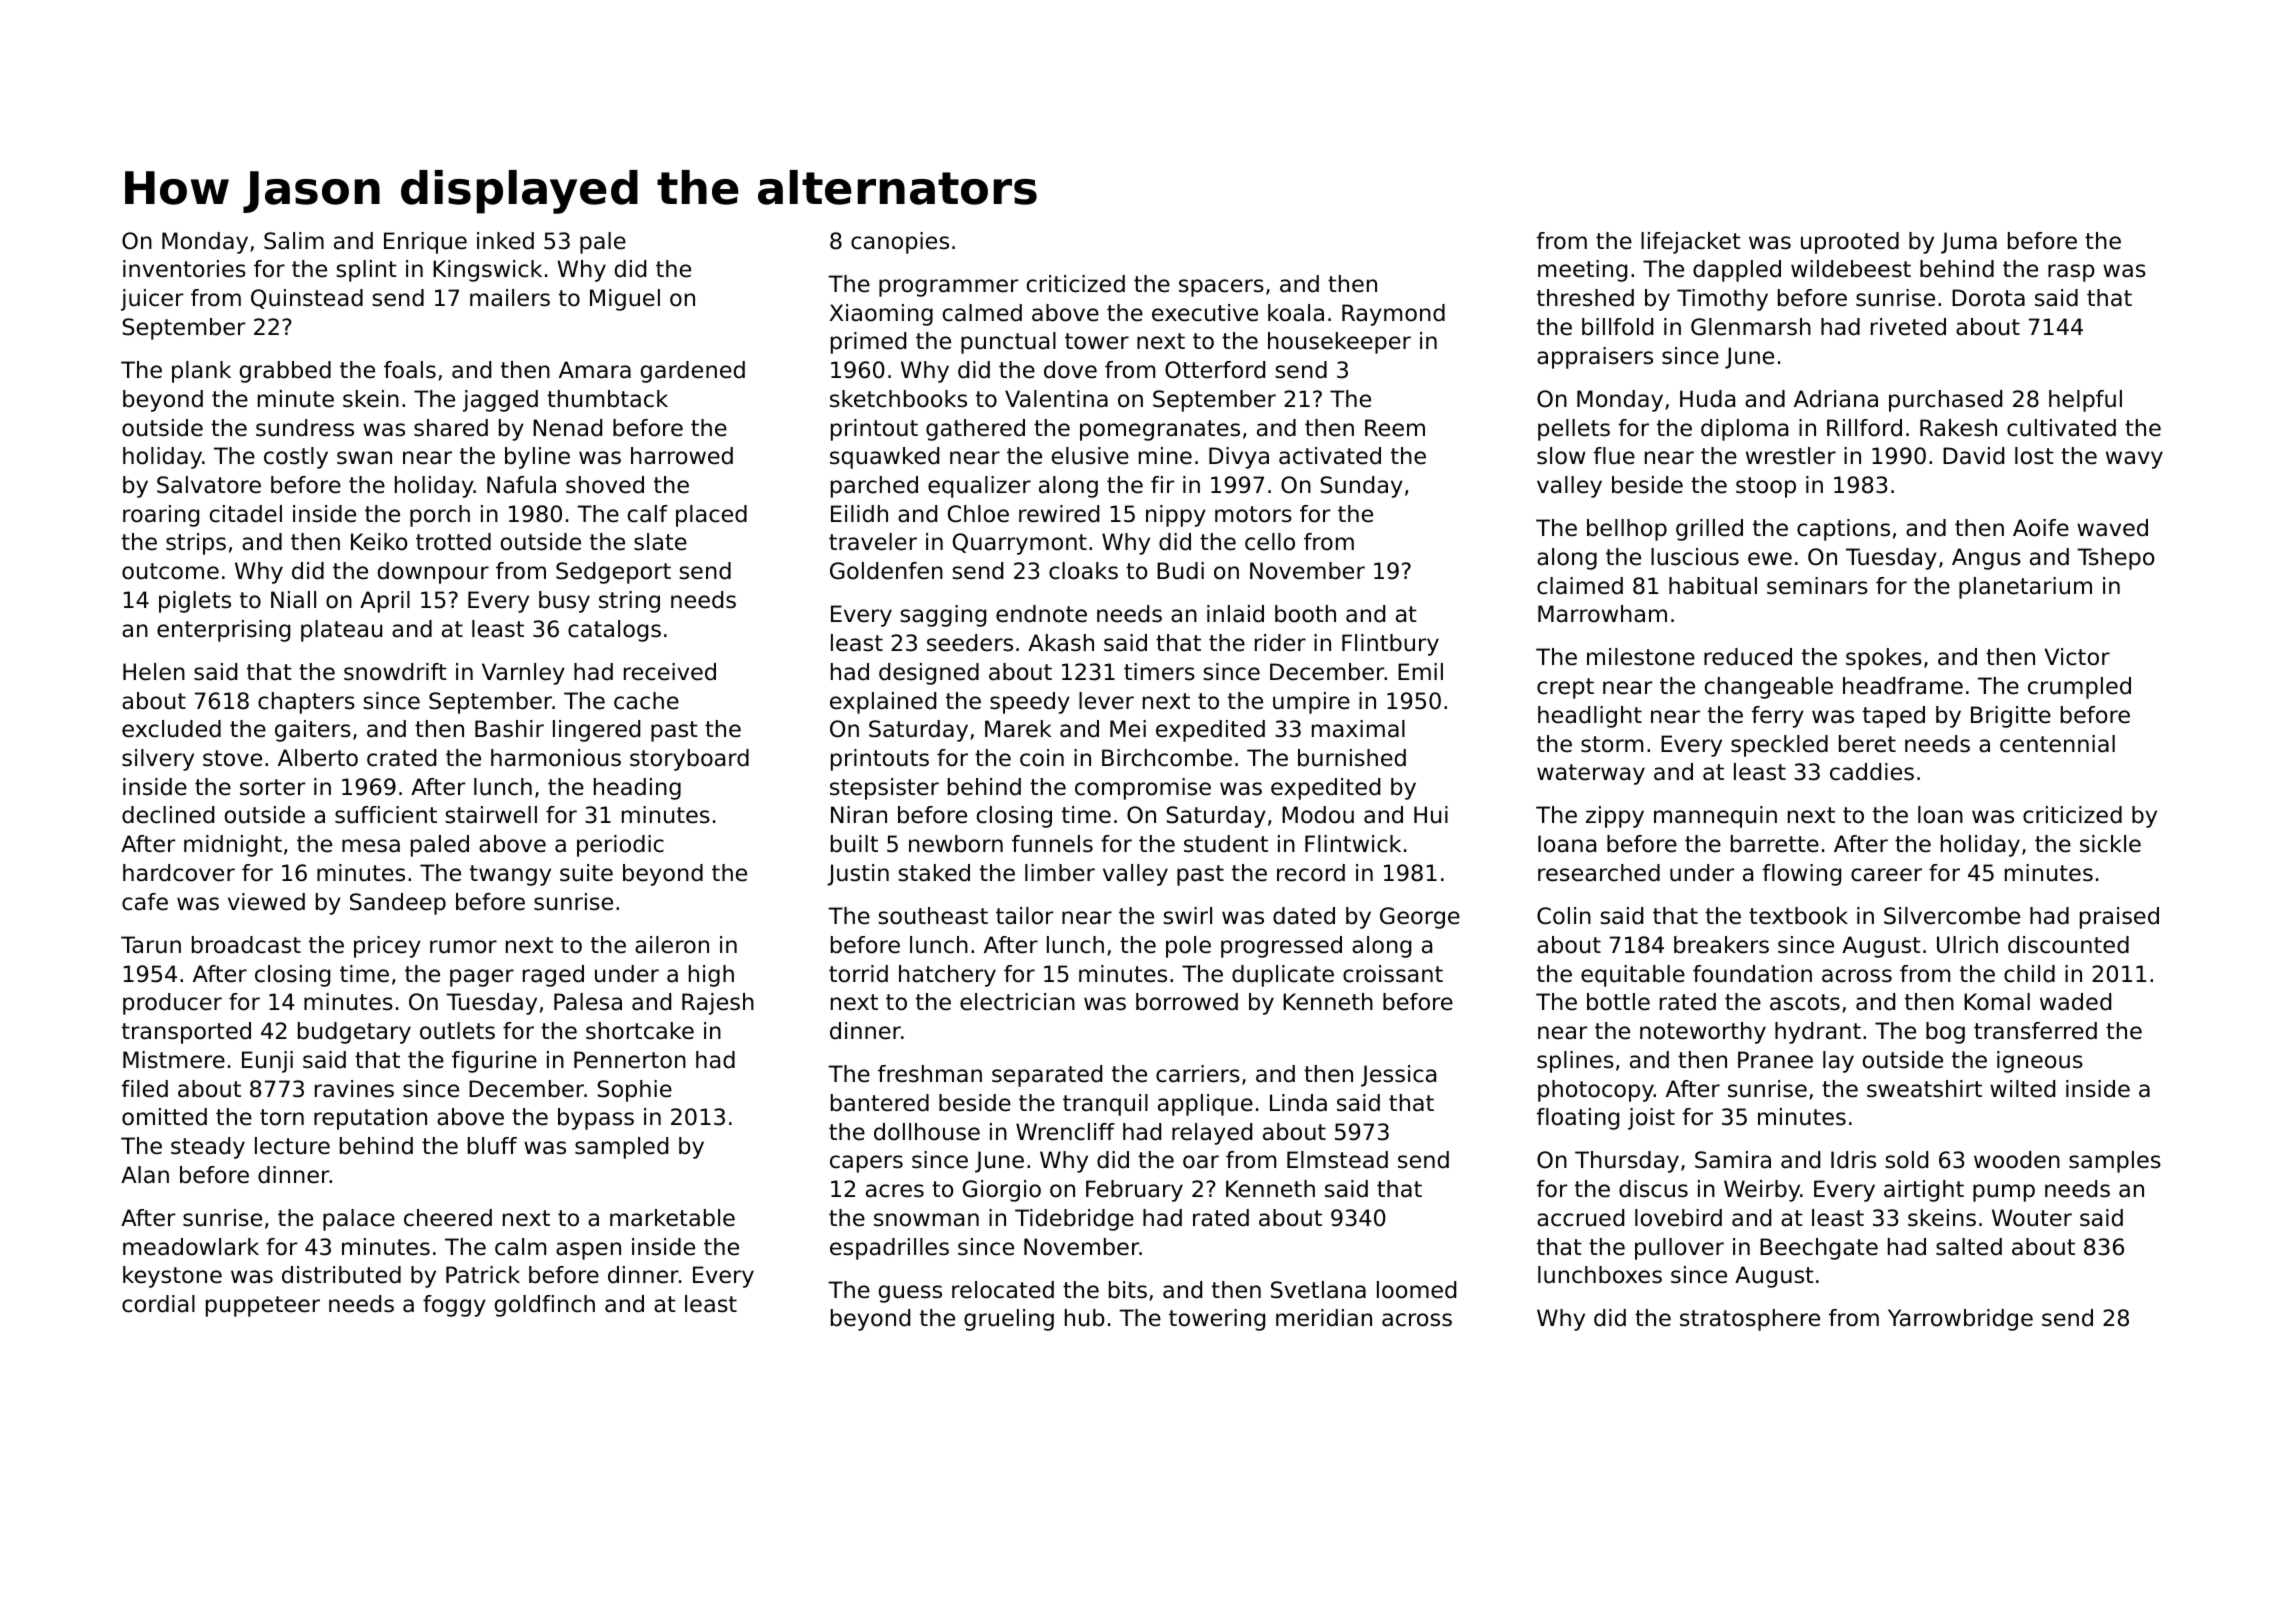 Image resolution: width=2292 pixels, height=1620 pixels. Describe the element at coordinates (858, 974) in the document. I see `torrid` at that location.
